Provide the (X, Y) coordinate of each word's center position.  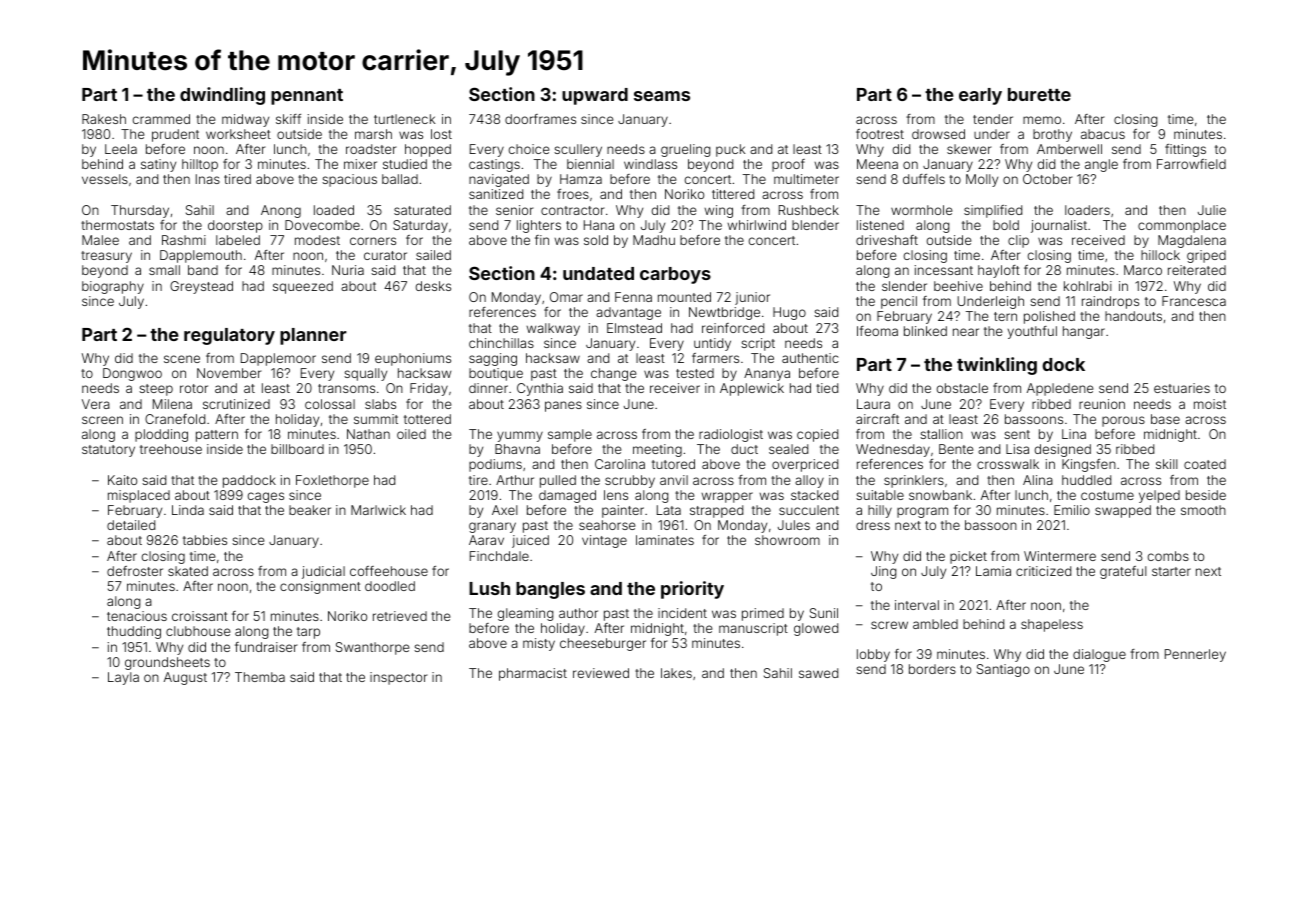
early (980, 96)
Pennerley (1195, 655)
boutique (496, 374)
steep (156, 390)
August (185, 678)
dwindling (222, 96)
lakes (676, 673)
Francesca (1194, 301)
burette (1039, 94)
